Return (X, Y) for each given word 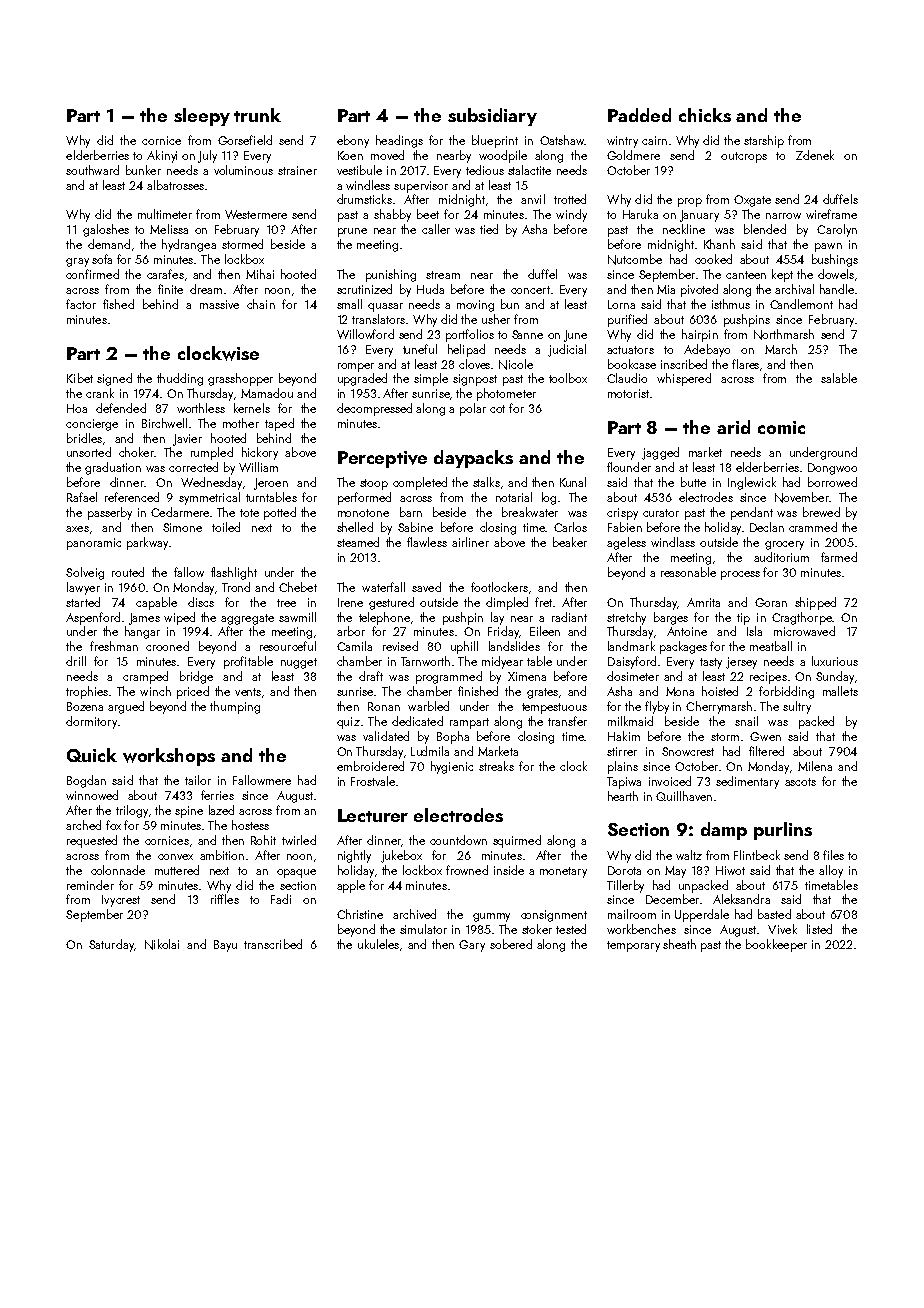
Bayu (225, 946)
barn (411, 512)
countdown (458, 840)
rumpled (212, 453)
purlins (783, 831)
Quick (92, 755)
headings (399, 141)
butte (693, 482)
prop (690, 202)
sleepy (202, 117)
